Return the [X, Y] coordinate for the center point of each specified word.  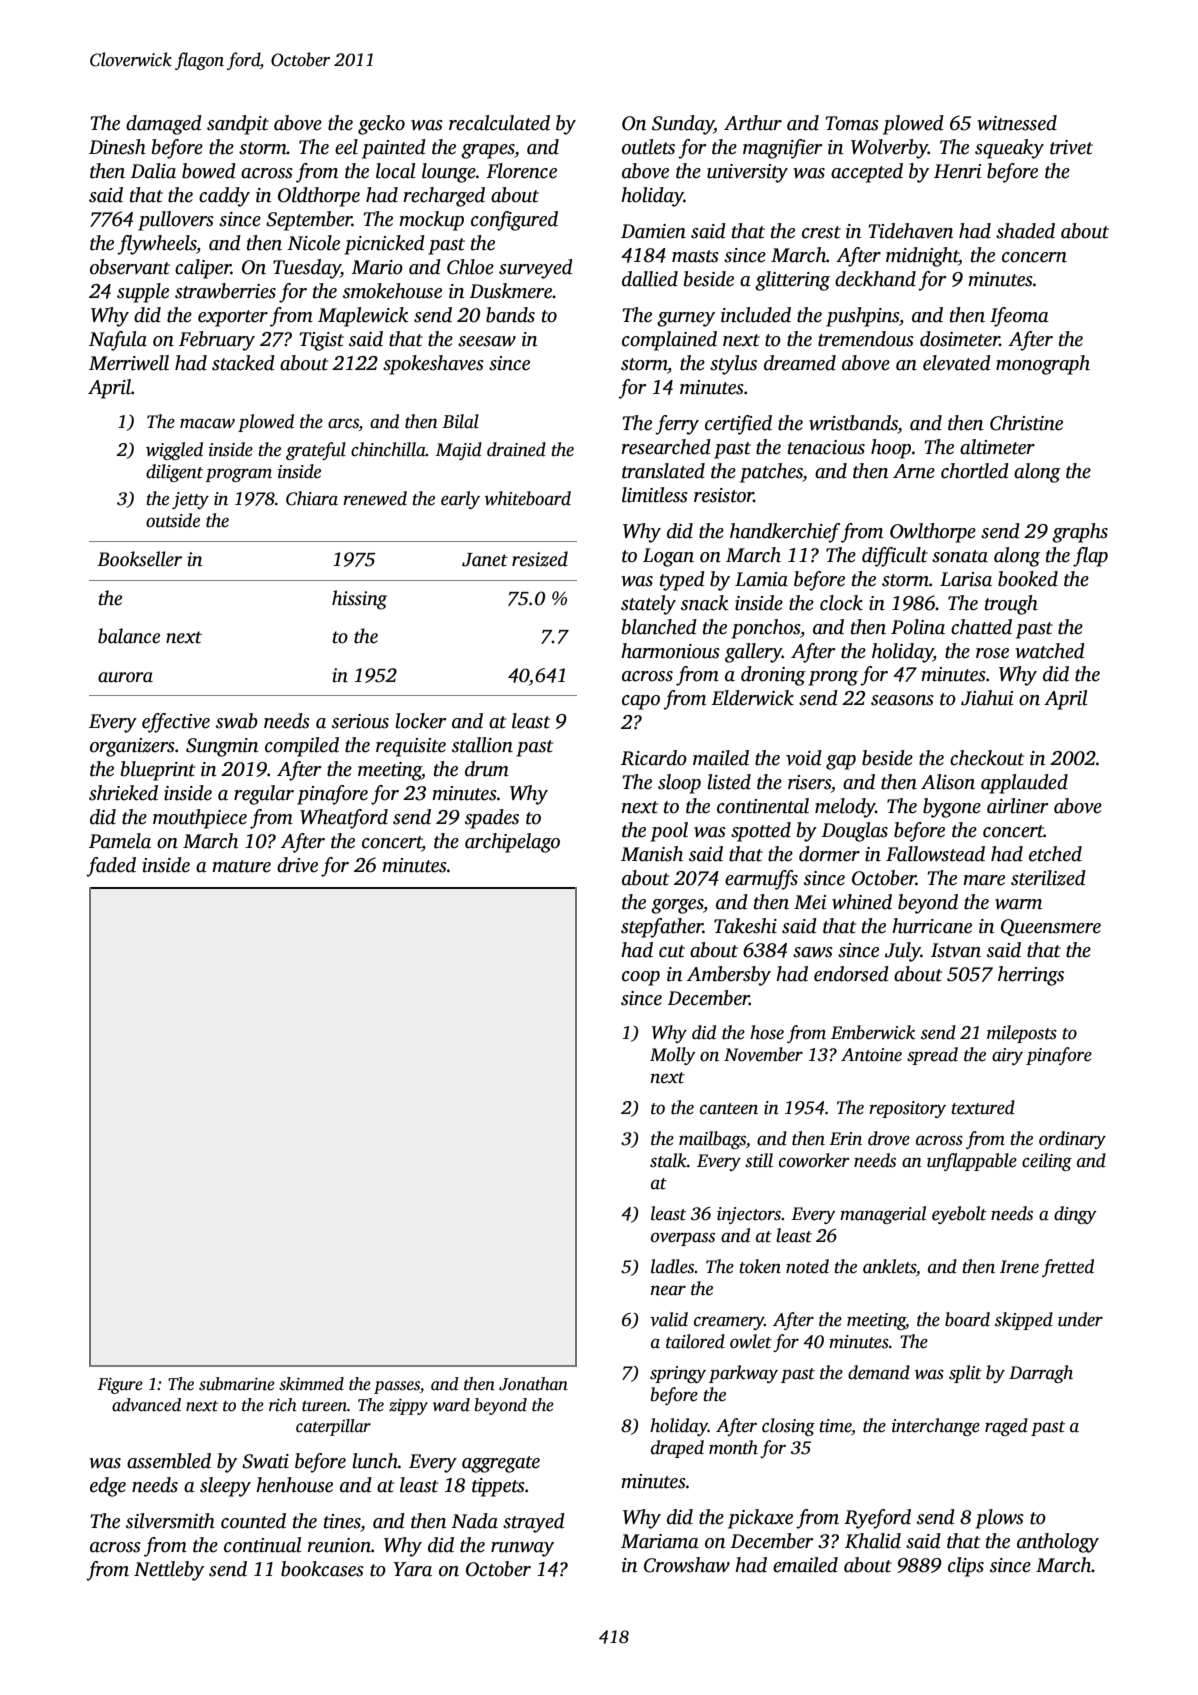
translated [663, 471]
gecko [381, 125]
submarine [237, 1384]
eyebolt [959, 1215]
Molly [673, 1056]
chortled [975, 471]
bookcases [322, 1569]
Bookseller [139, 559]
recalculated [499, 123]
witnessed [1017, 123]
